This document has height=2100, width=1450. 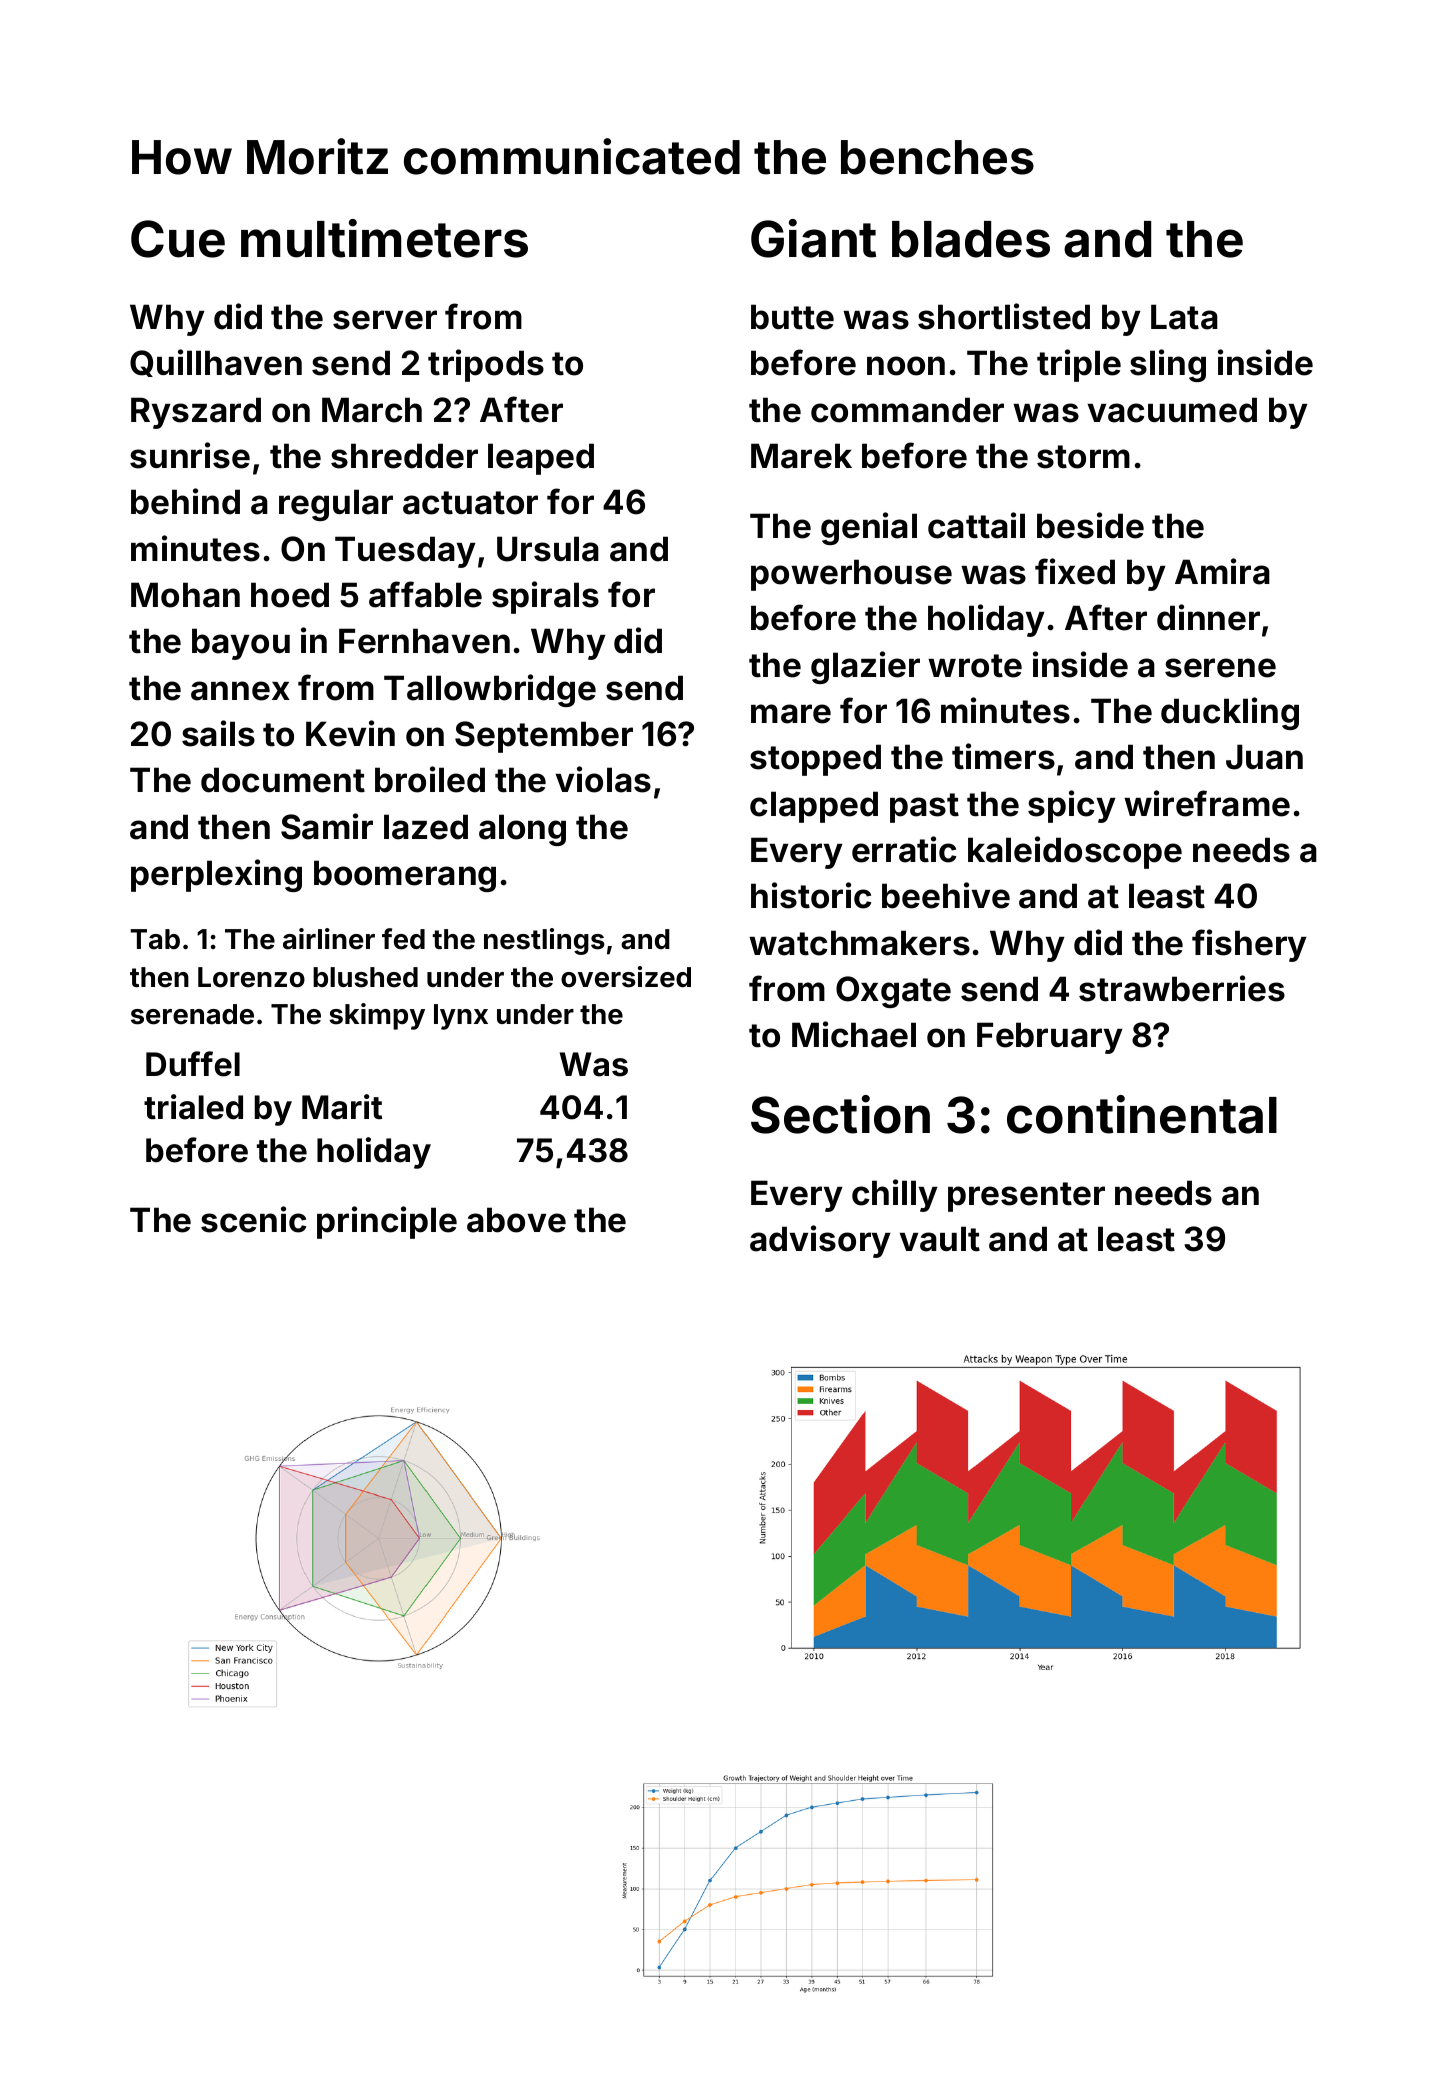 I want to click on kaleidoscope, so click(x=1075, y=852).
